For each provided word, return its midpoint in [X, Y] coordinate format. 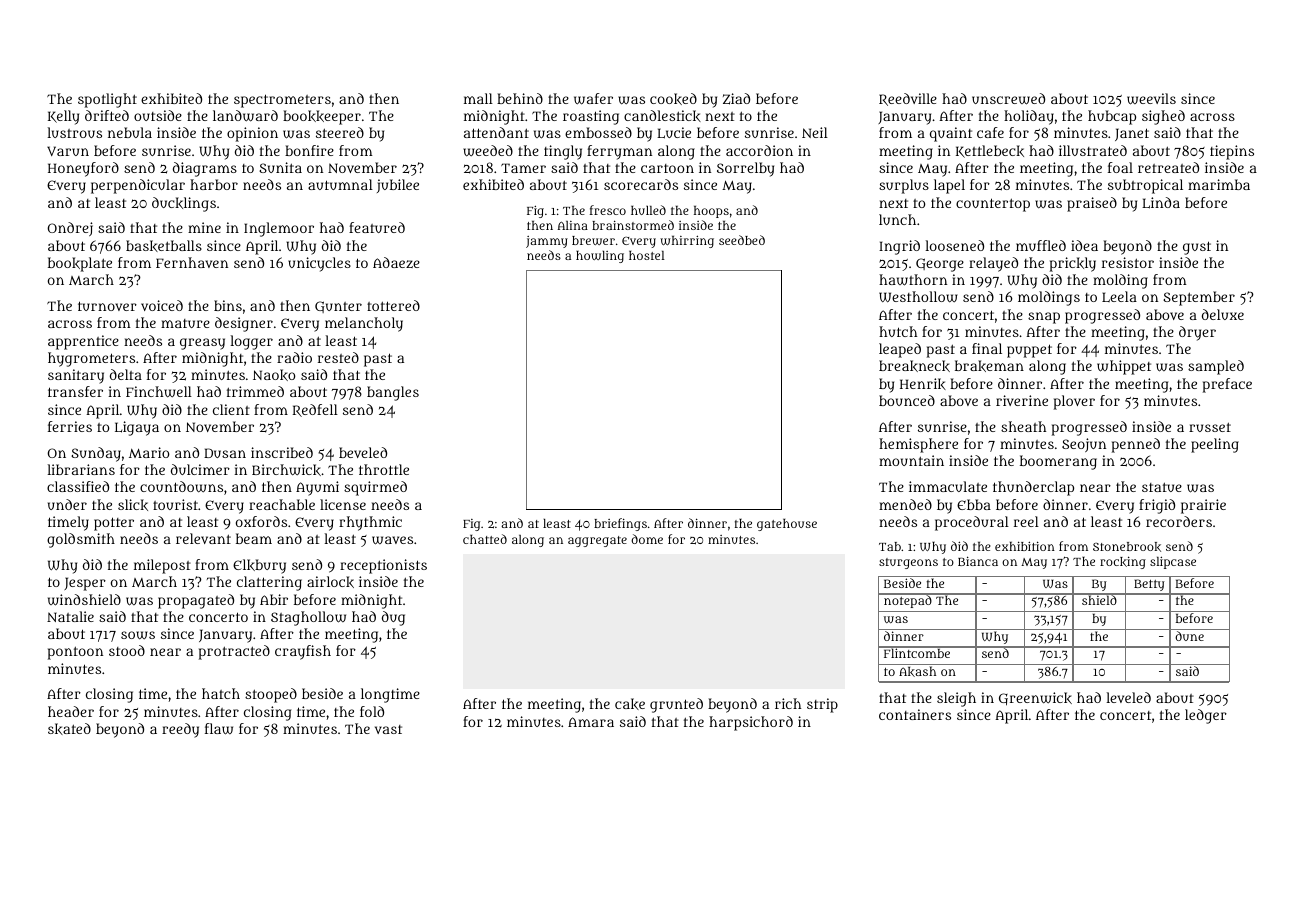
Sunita [280, 167]
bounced [907, 400]
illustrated [1093, 150]
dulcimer [200, 469]
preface [1227, 385]
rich [788, 703]
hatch [221, 693]
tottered [393, 305]
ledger [1206, 716]
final [987, 348]
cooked [673, 99]
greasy [202, 344]
